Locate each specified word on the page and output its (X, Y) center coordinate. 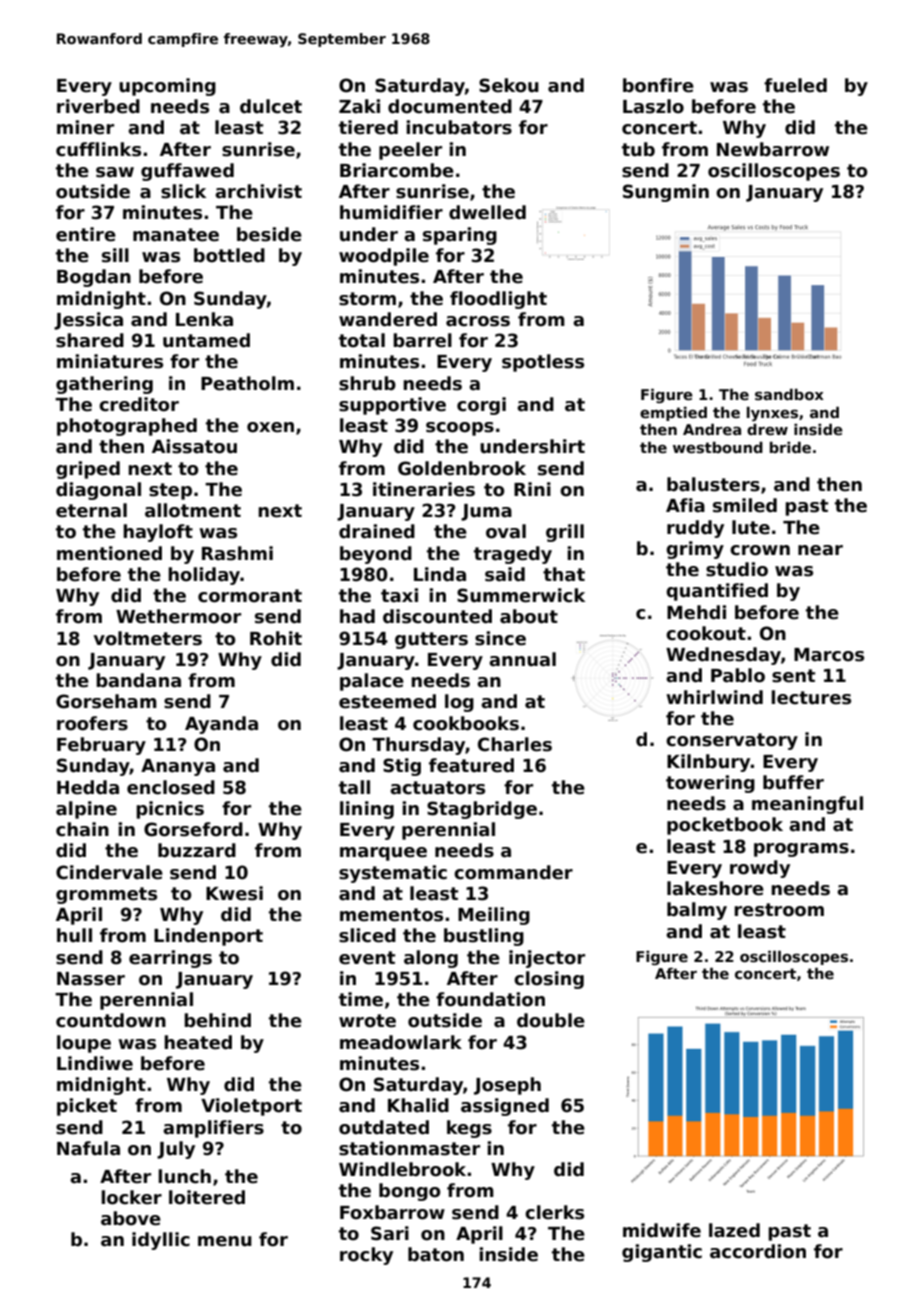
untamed (206, 340)
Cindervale (109, 872)
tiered (368, 127)
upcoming (167, 87)
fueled (795, 85)
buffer (793, 782)
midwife (662, 1230)
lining (367, 810)
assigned (505, 1107)
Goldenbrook (462, 468)
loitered (207, 1197)
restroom (779, 910)
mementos (391, 915)
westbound (718, 447)
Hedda (88, 787)
